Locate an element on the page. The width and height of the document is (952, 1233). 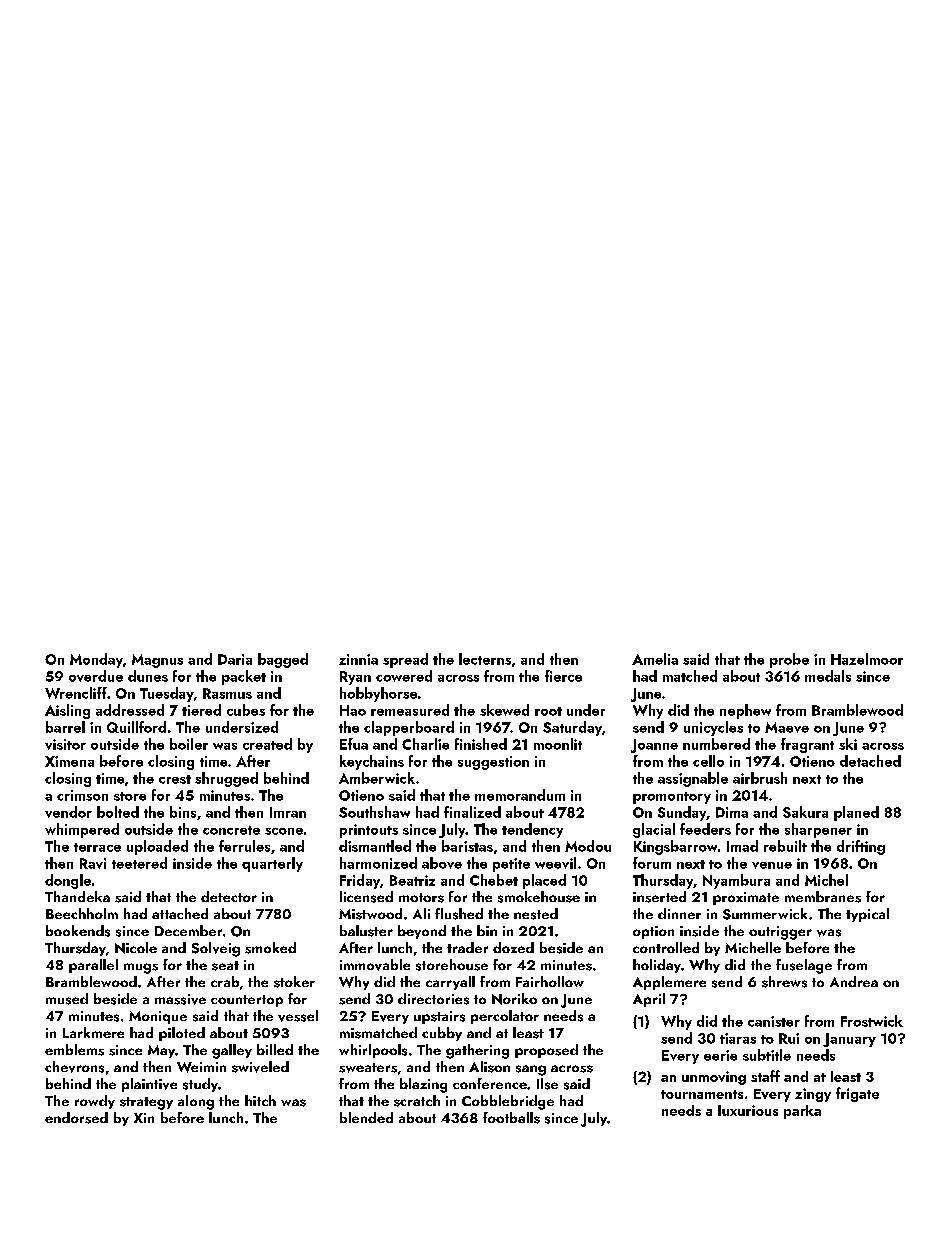
whirlpools is located at coordinates (373, 1051).
